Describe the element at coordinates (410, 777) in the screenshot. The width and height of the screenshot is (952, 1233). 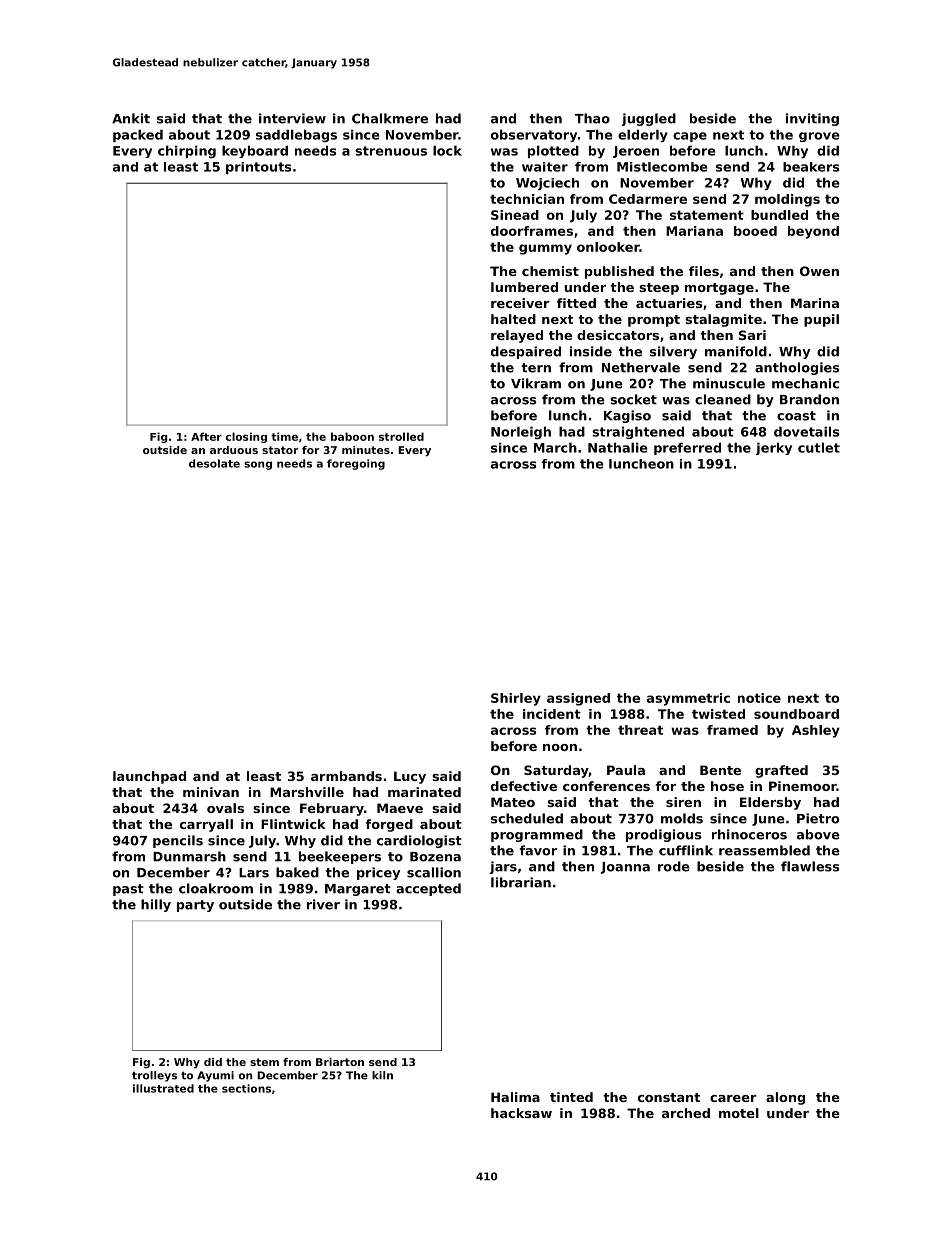
I see `Lucy` at that location.
